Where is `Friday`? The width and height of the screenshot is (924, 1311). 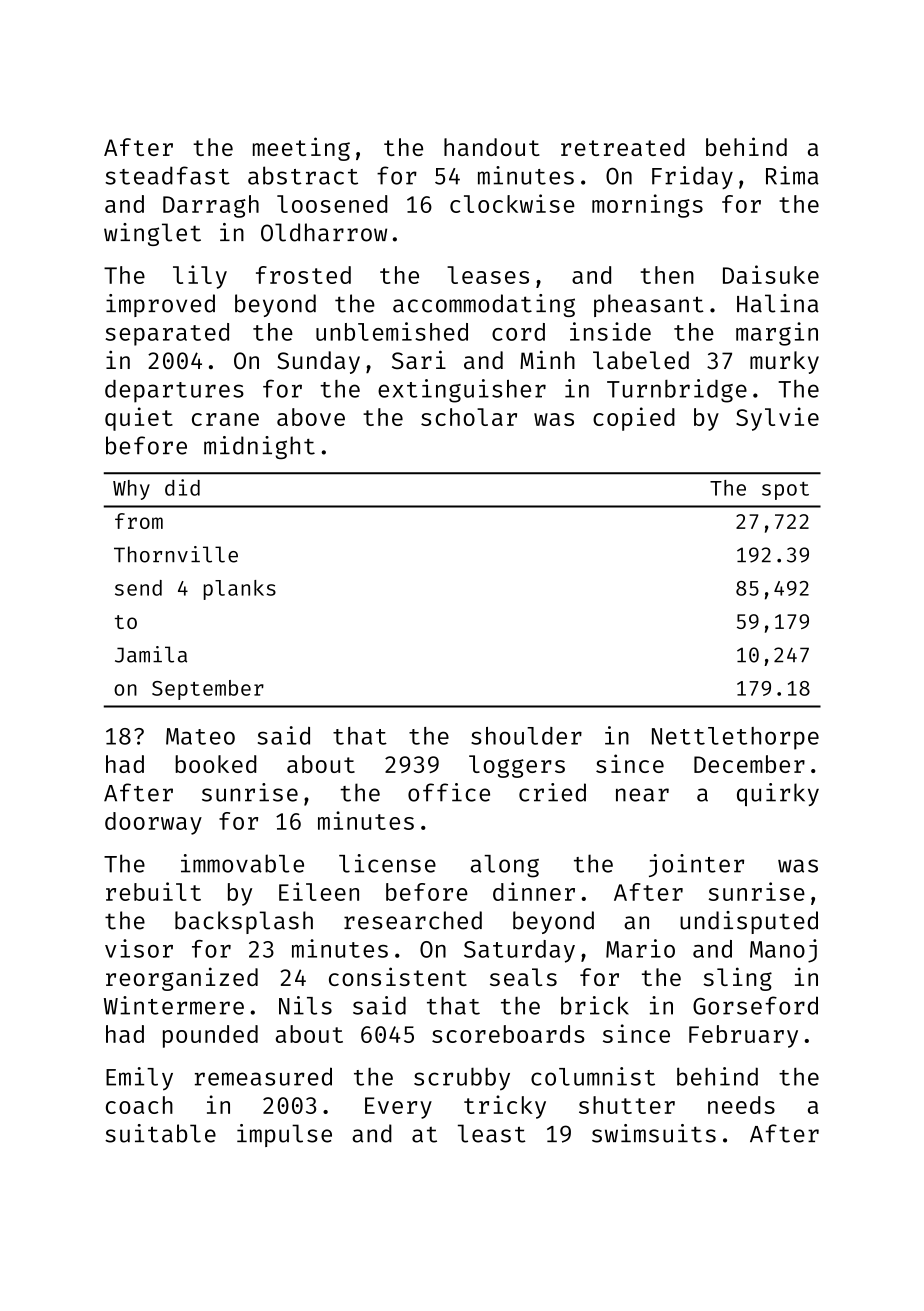
Friday is located at coordinates (692, 177).
